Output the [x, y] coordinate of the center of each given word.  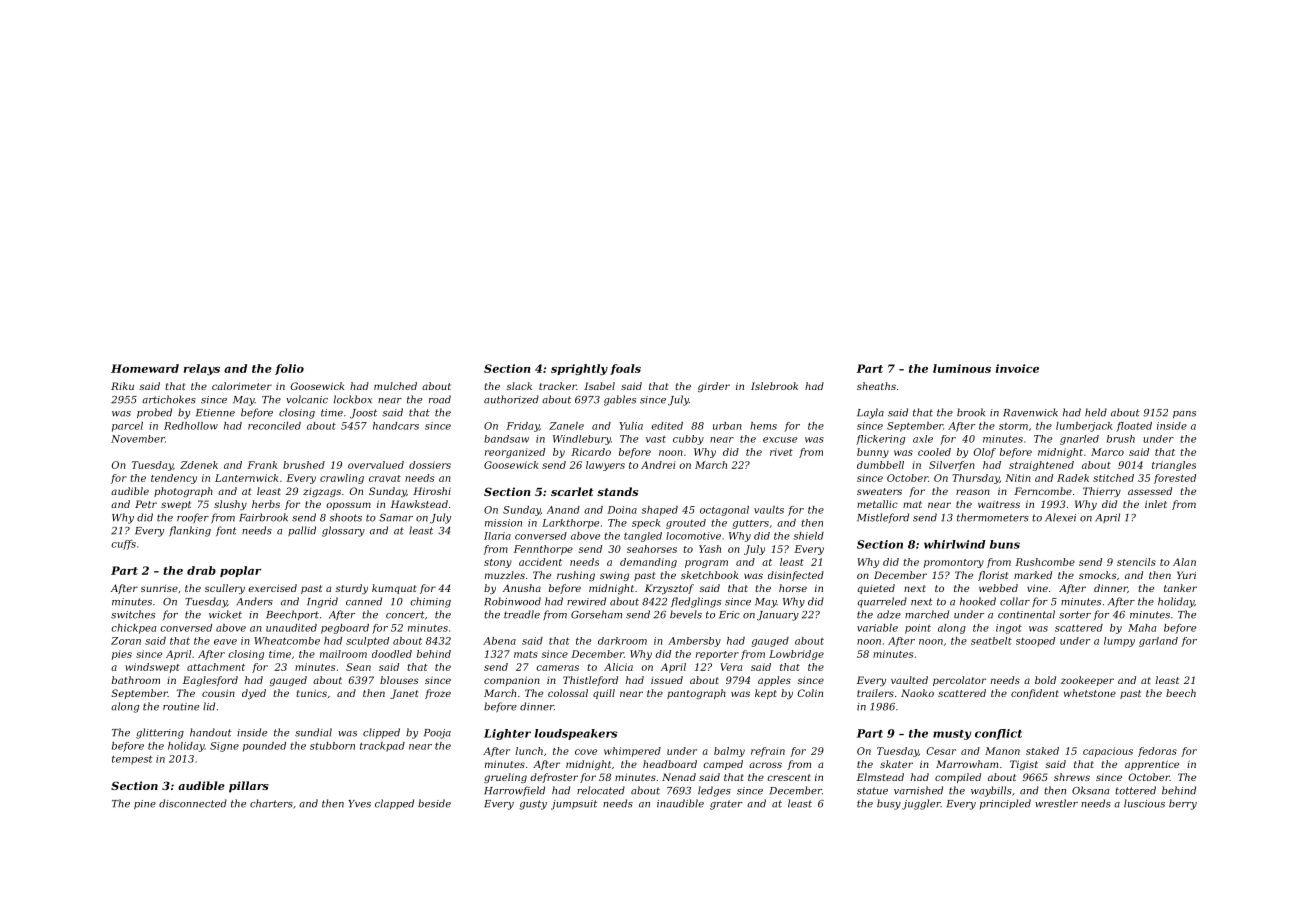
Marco [1107, 452]
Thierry [1102, 492]
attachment [216, 667]
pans [1184, 415]
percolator [959, 681]
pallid [302, 531]
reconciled [274, 426]
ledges [714, 791]
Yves [359, 804]
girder [714, 387]
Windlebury [582, 440]
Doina [622, 510]
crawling [342, 479]
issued [667, 680]
